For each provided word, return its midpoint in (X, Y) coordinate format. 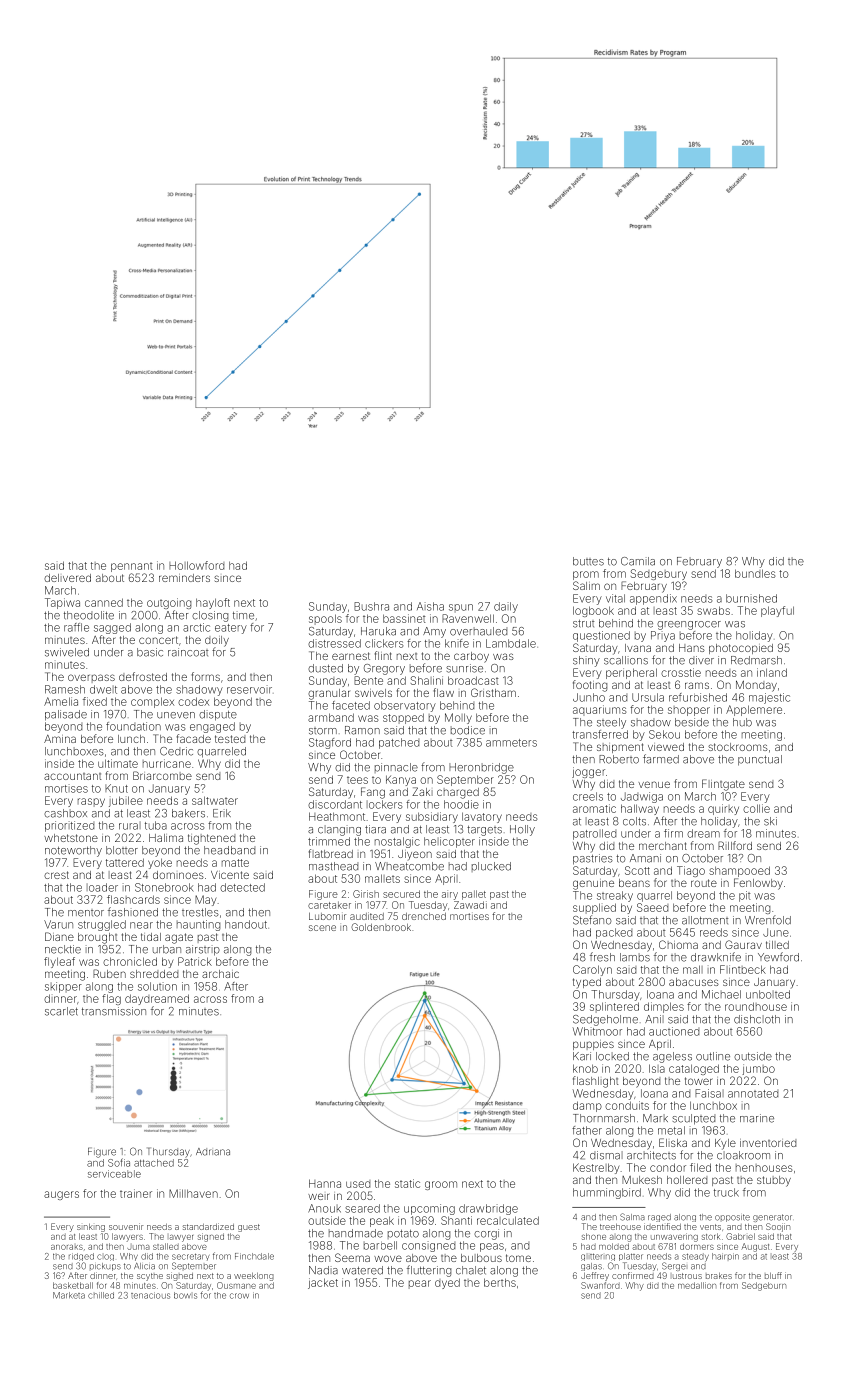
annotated (753, 1094)
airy (450, 895)
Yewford (778, 957)
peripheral (631, 673)
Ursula (648, 697)
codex (193, 701)
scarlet (61, 1011)
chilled (101, 1295)
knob (585, 1068)
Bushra (371, 606)
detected (242, 887)
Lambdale (511, 643)
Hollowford (196, 565)
